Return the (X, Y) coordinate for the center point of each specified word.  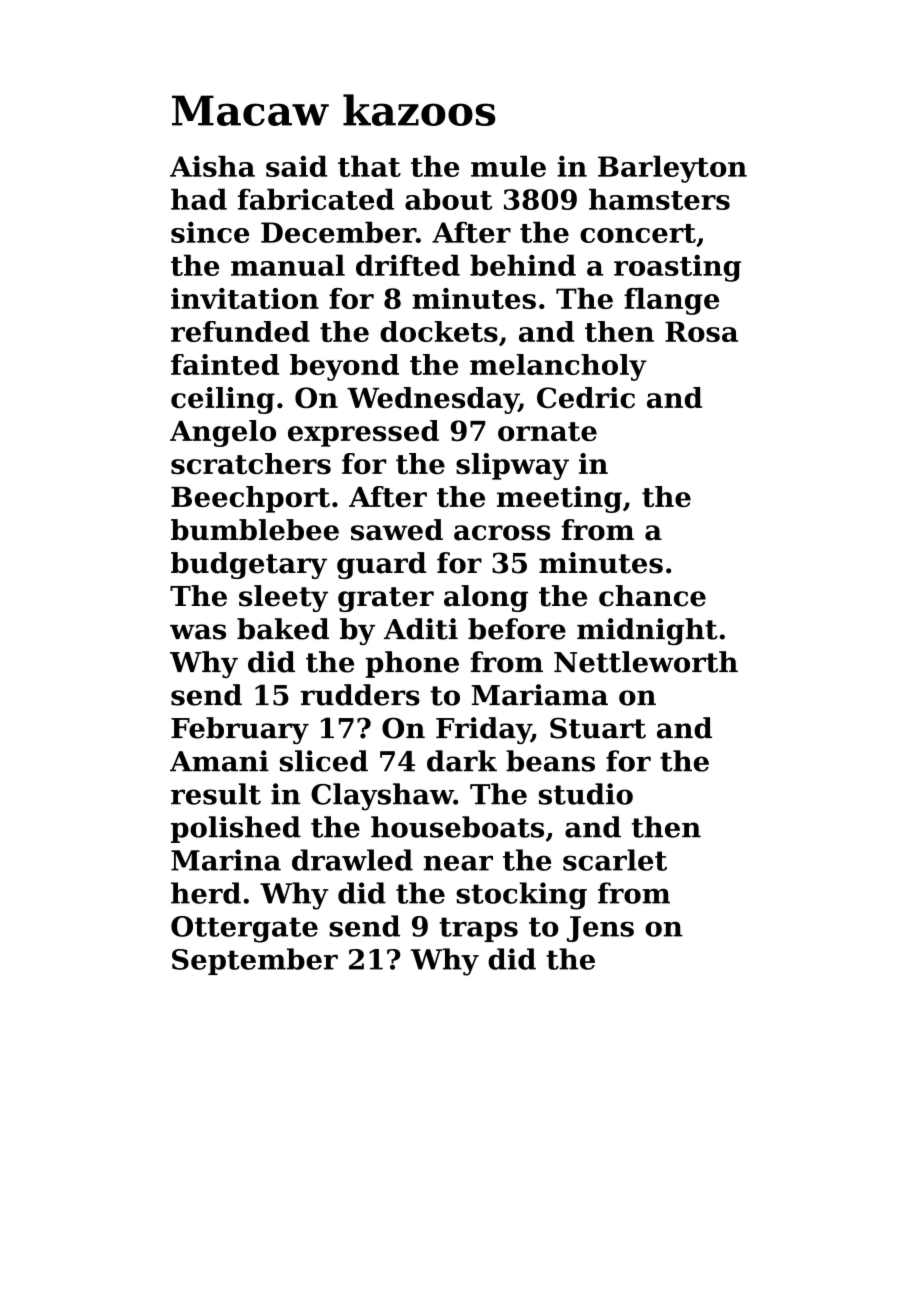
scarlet (615, 860)
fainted (225, 364)
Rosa (701, 331)
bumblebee (255, 530)
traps (478, 929)
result (216, 794)
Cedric (586, 398)
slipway (512, 466)
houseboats (457, 827)
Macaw (250, 110)
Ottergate (244, 929)
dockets (439, 331)
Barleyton (672, 169)
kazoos (419, 110)
